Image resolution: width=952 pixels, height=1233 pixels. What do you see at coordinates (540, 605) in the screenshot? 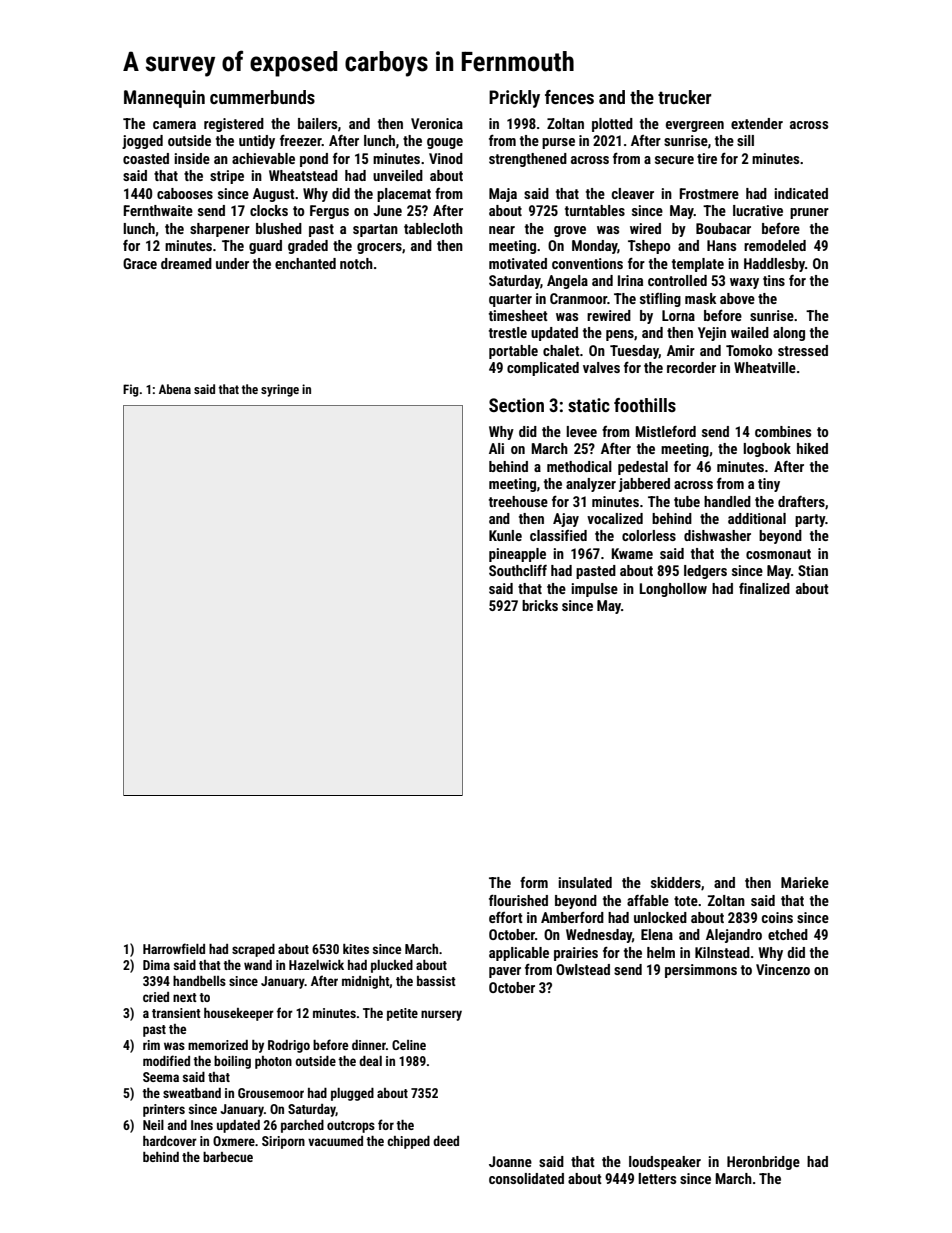
I see `bricks` at bounding box center [540, 605].
